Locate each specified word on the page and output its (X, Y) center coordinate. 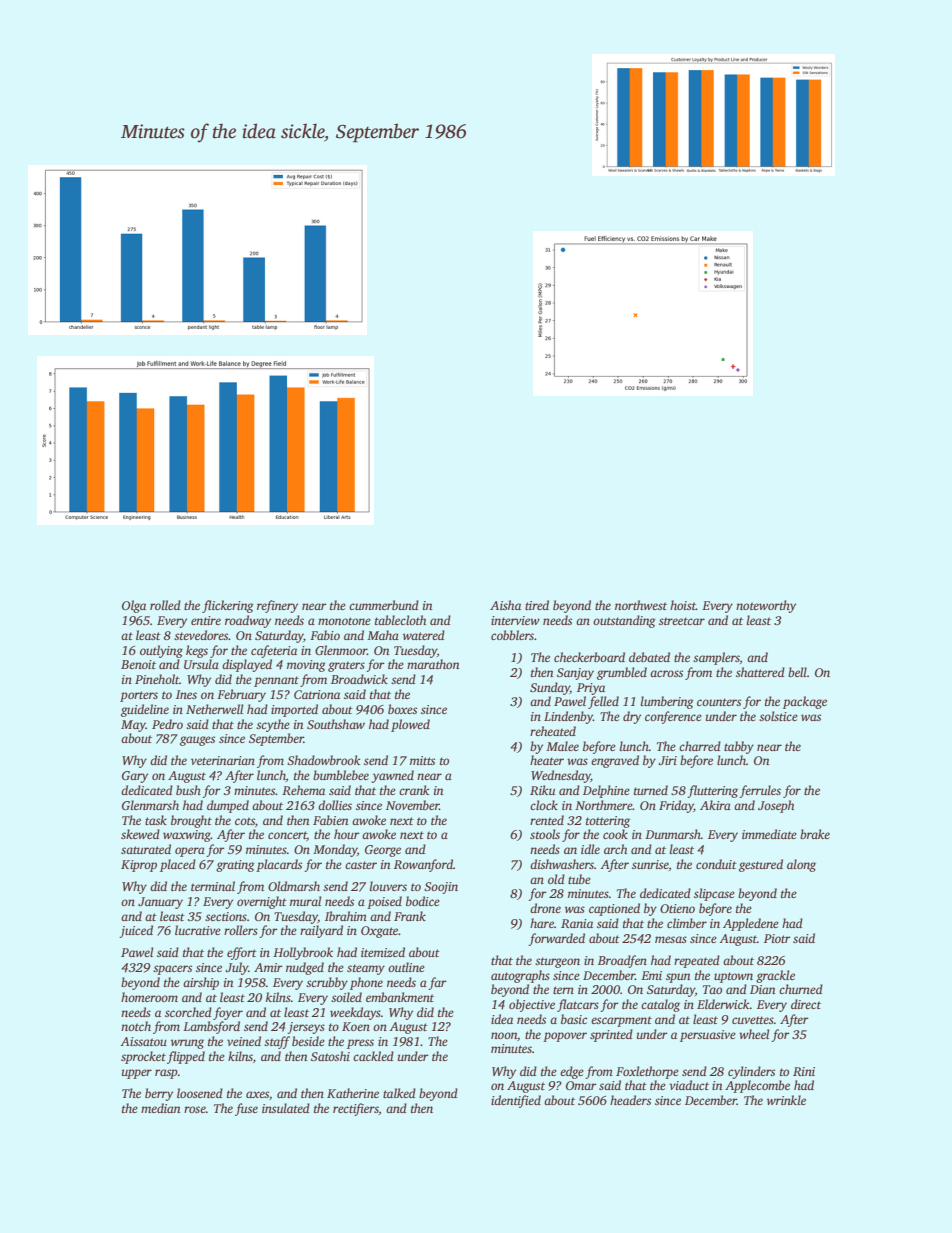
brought (191, 821)
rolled (165, 605)
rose (195, 1109)
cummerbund (384, 605)
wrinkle (786, 1100)
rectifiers (356, 1109)
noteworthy (766, 606)
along (801, 865)
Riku (542, 790)
